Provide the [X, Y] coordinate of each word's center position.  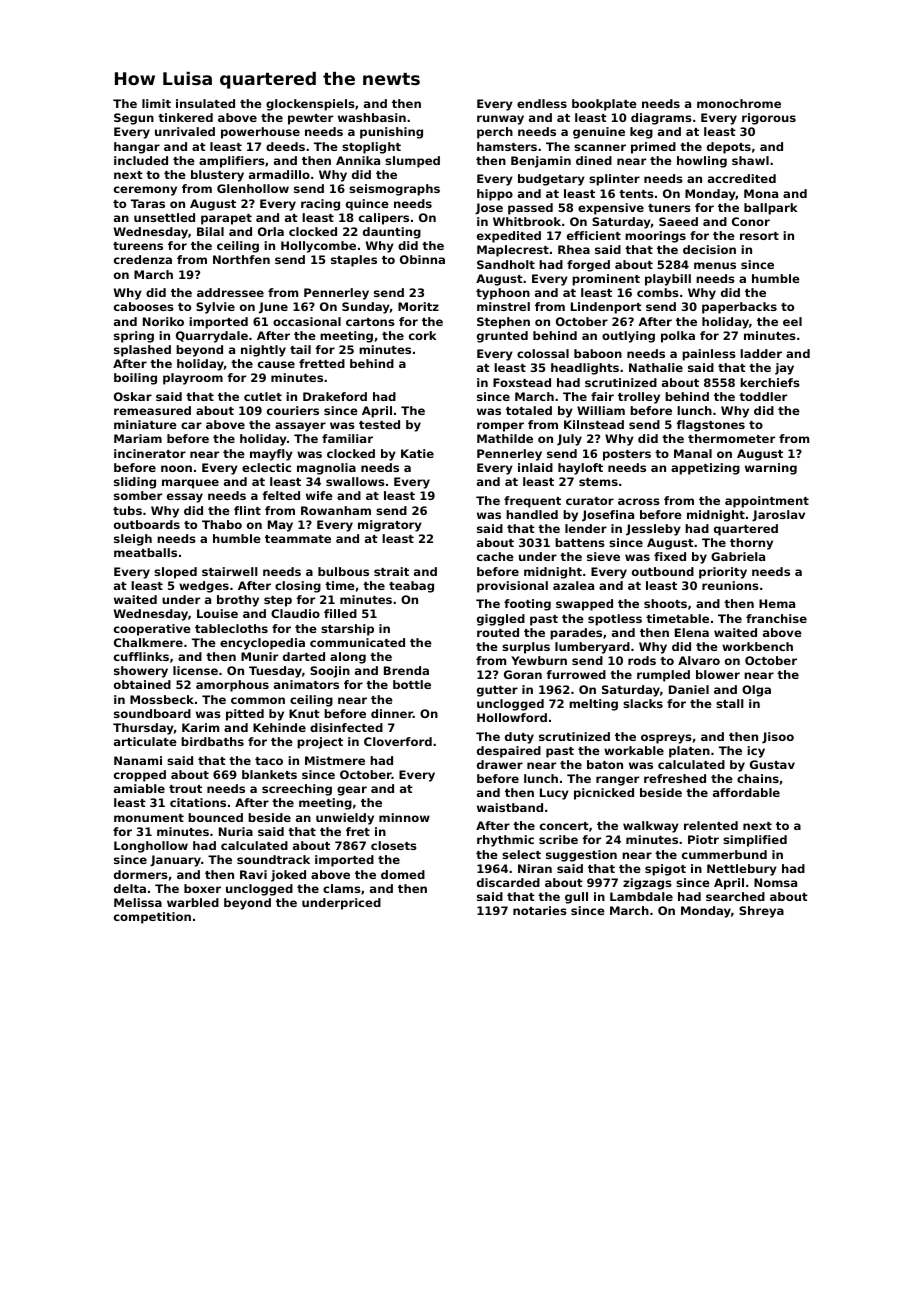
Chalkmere [148, 642]
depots [729, 148]
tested [379, 424]
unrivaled [185, 131]
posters [627, 455]
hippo [495, 195]
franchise [776, 618]
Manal [693, 453]
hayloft [580, 469]
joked [288, 876]
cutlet [263, 396]
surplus [526, 648]
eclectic [266, 467]
